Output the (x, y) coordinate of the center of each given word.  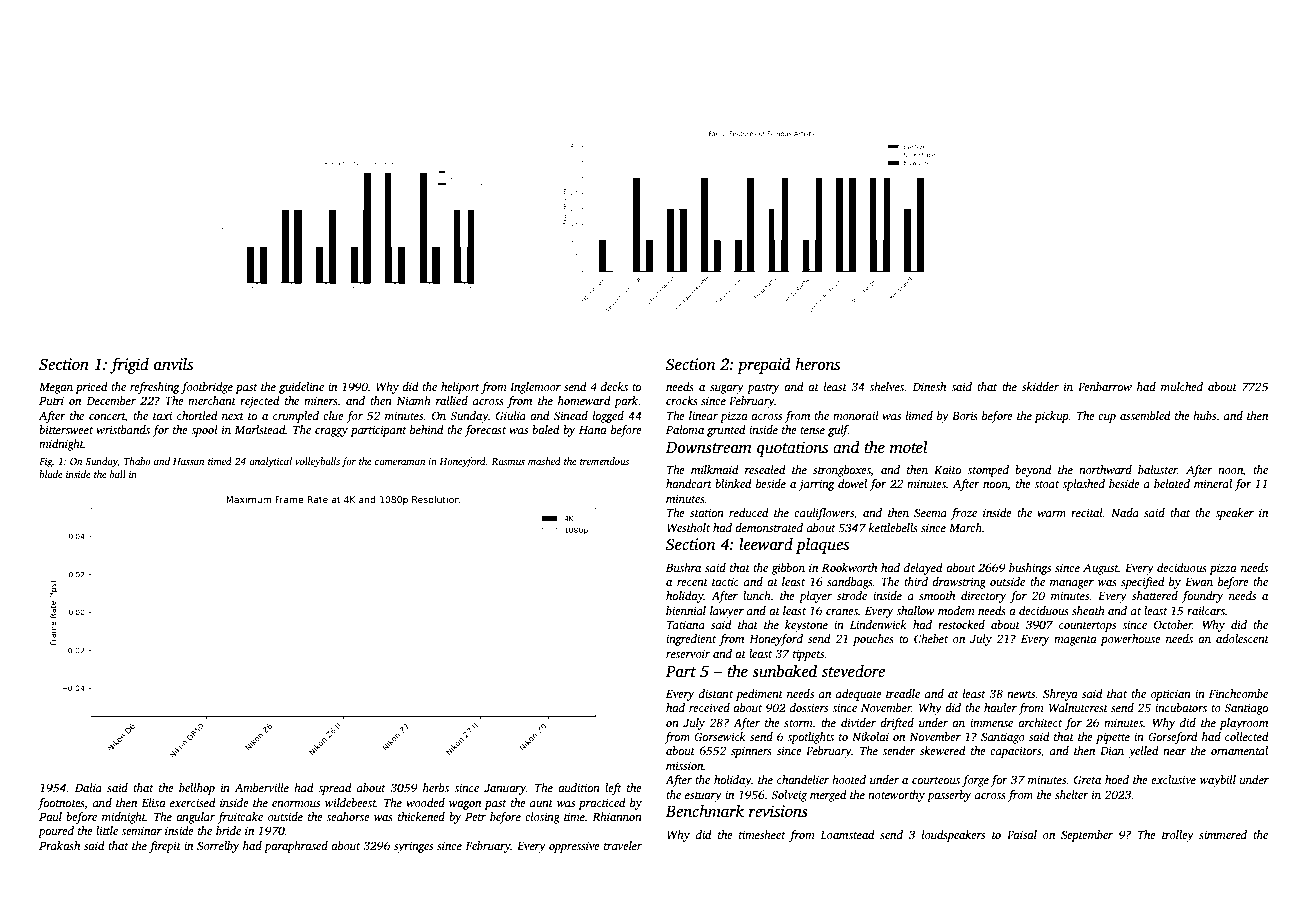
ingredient (691, 640)
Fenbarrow (1105, 386)
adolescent (1242, 638)
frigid (129, 365)
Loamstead (847, 834)
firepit (165, 847)
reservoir (688, 653)
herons (817, 364)
